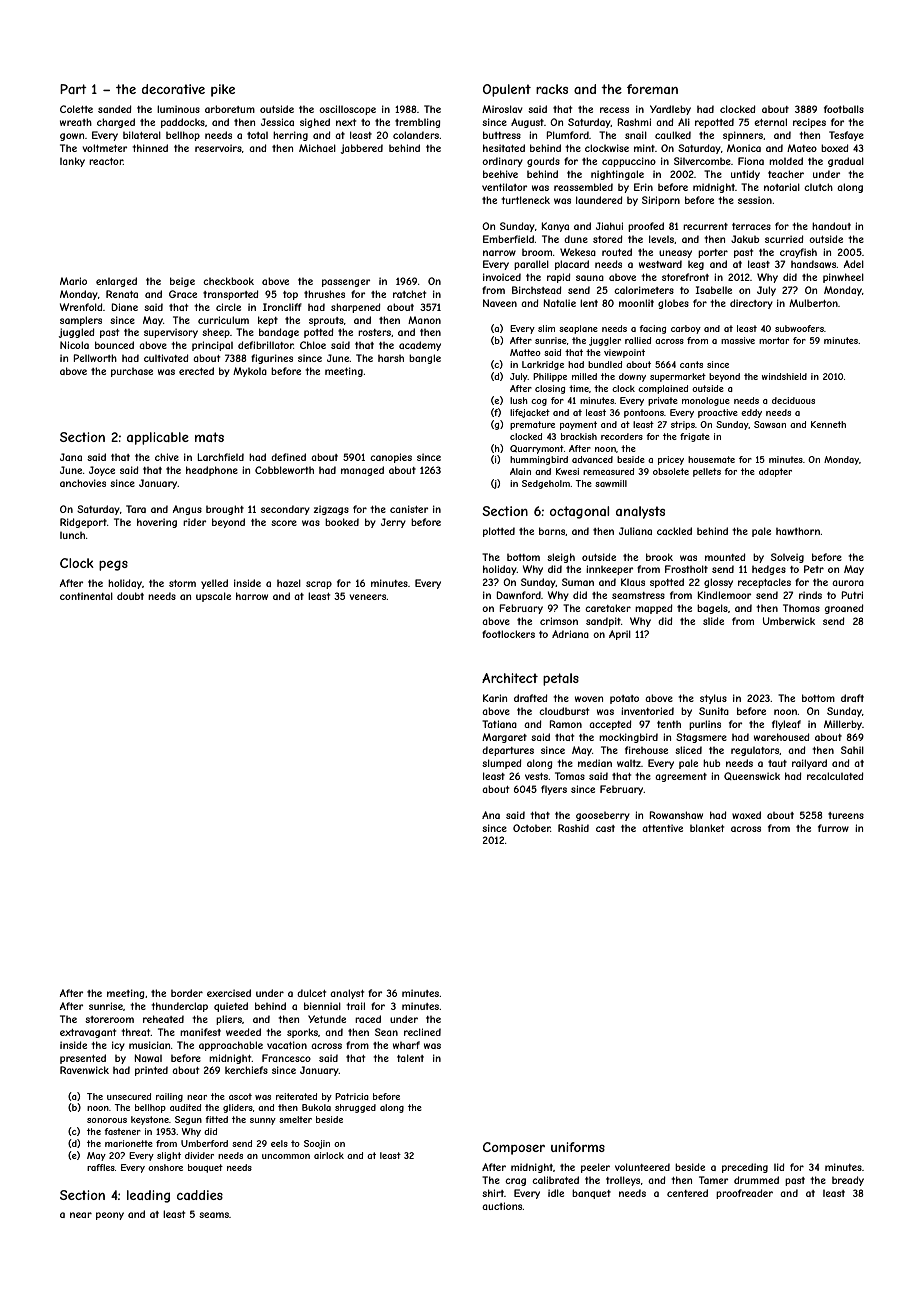 The image size is (924, 1308). I want to click on eddy, so click(751, 413).
